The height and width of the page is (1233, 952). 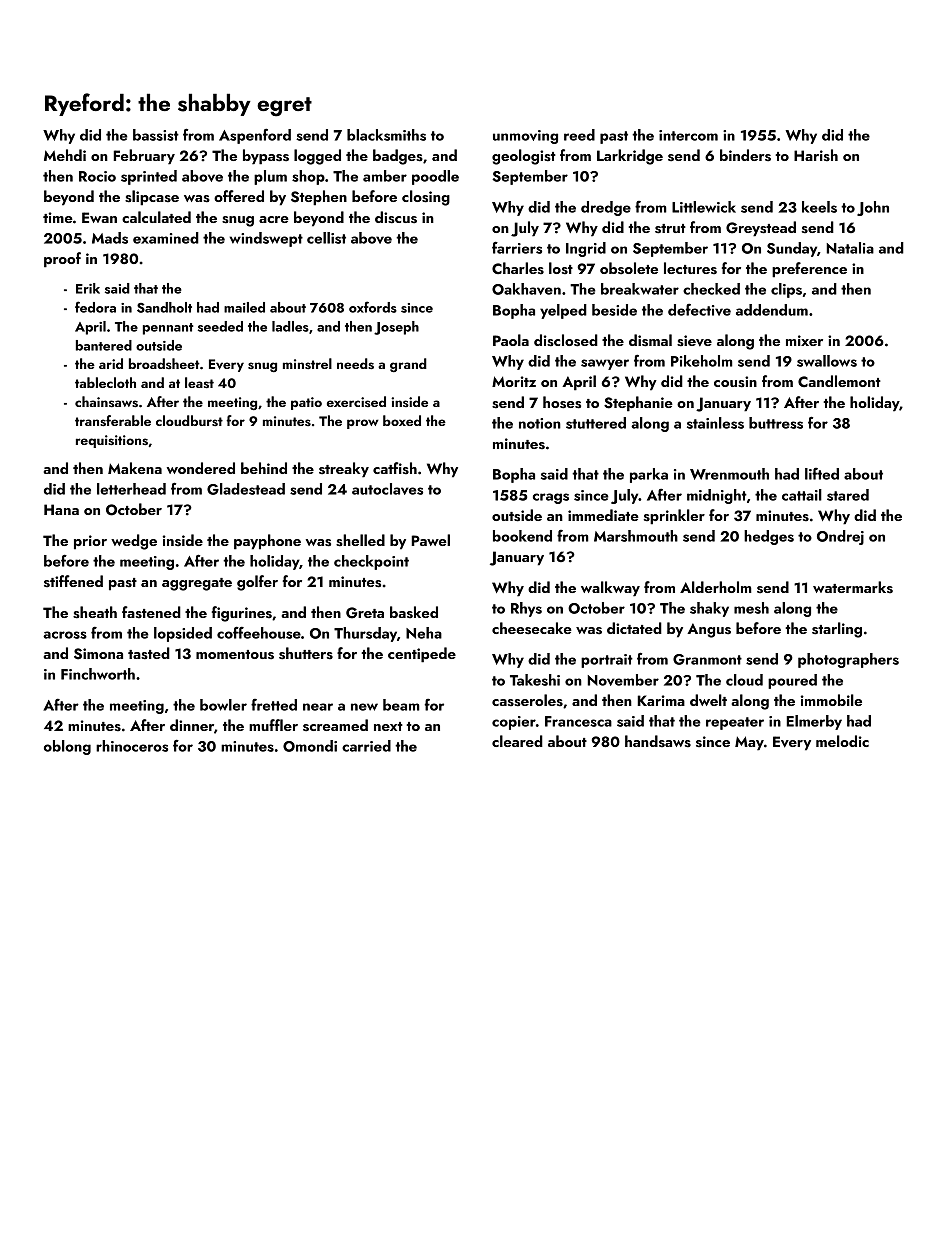 What do you see at coordinates (67, 747) in the page?
I see `oblong` at bounding box center [67, 747].
